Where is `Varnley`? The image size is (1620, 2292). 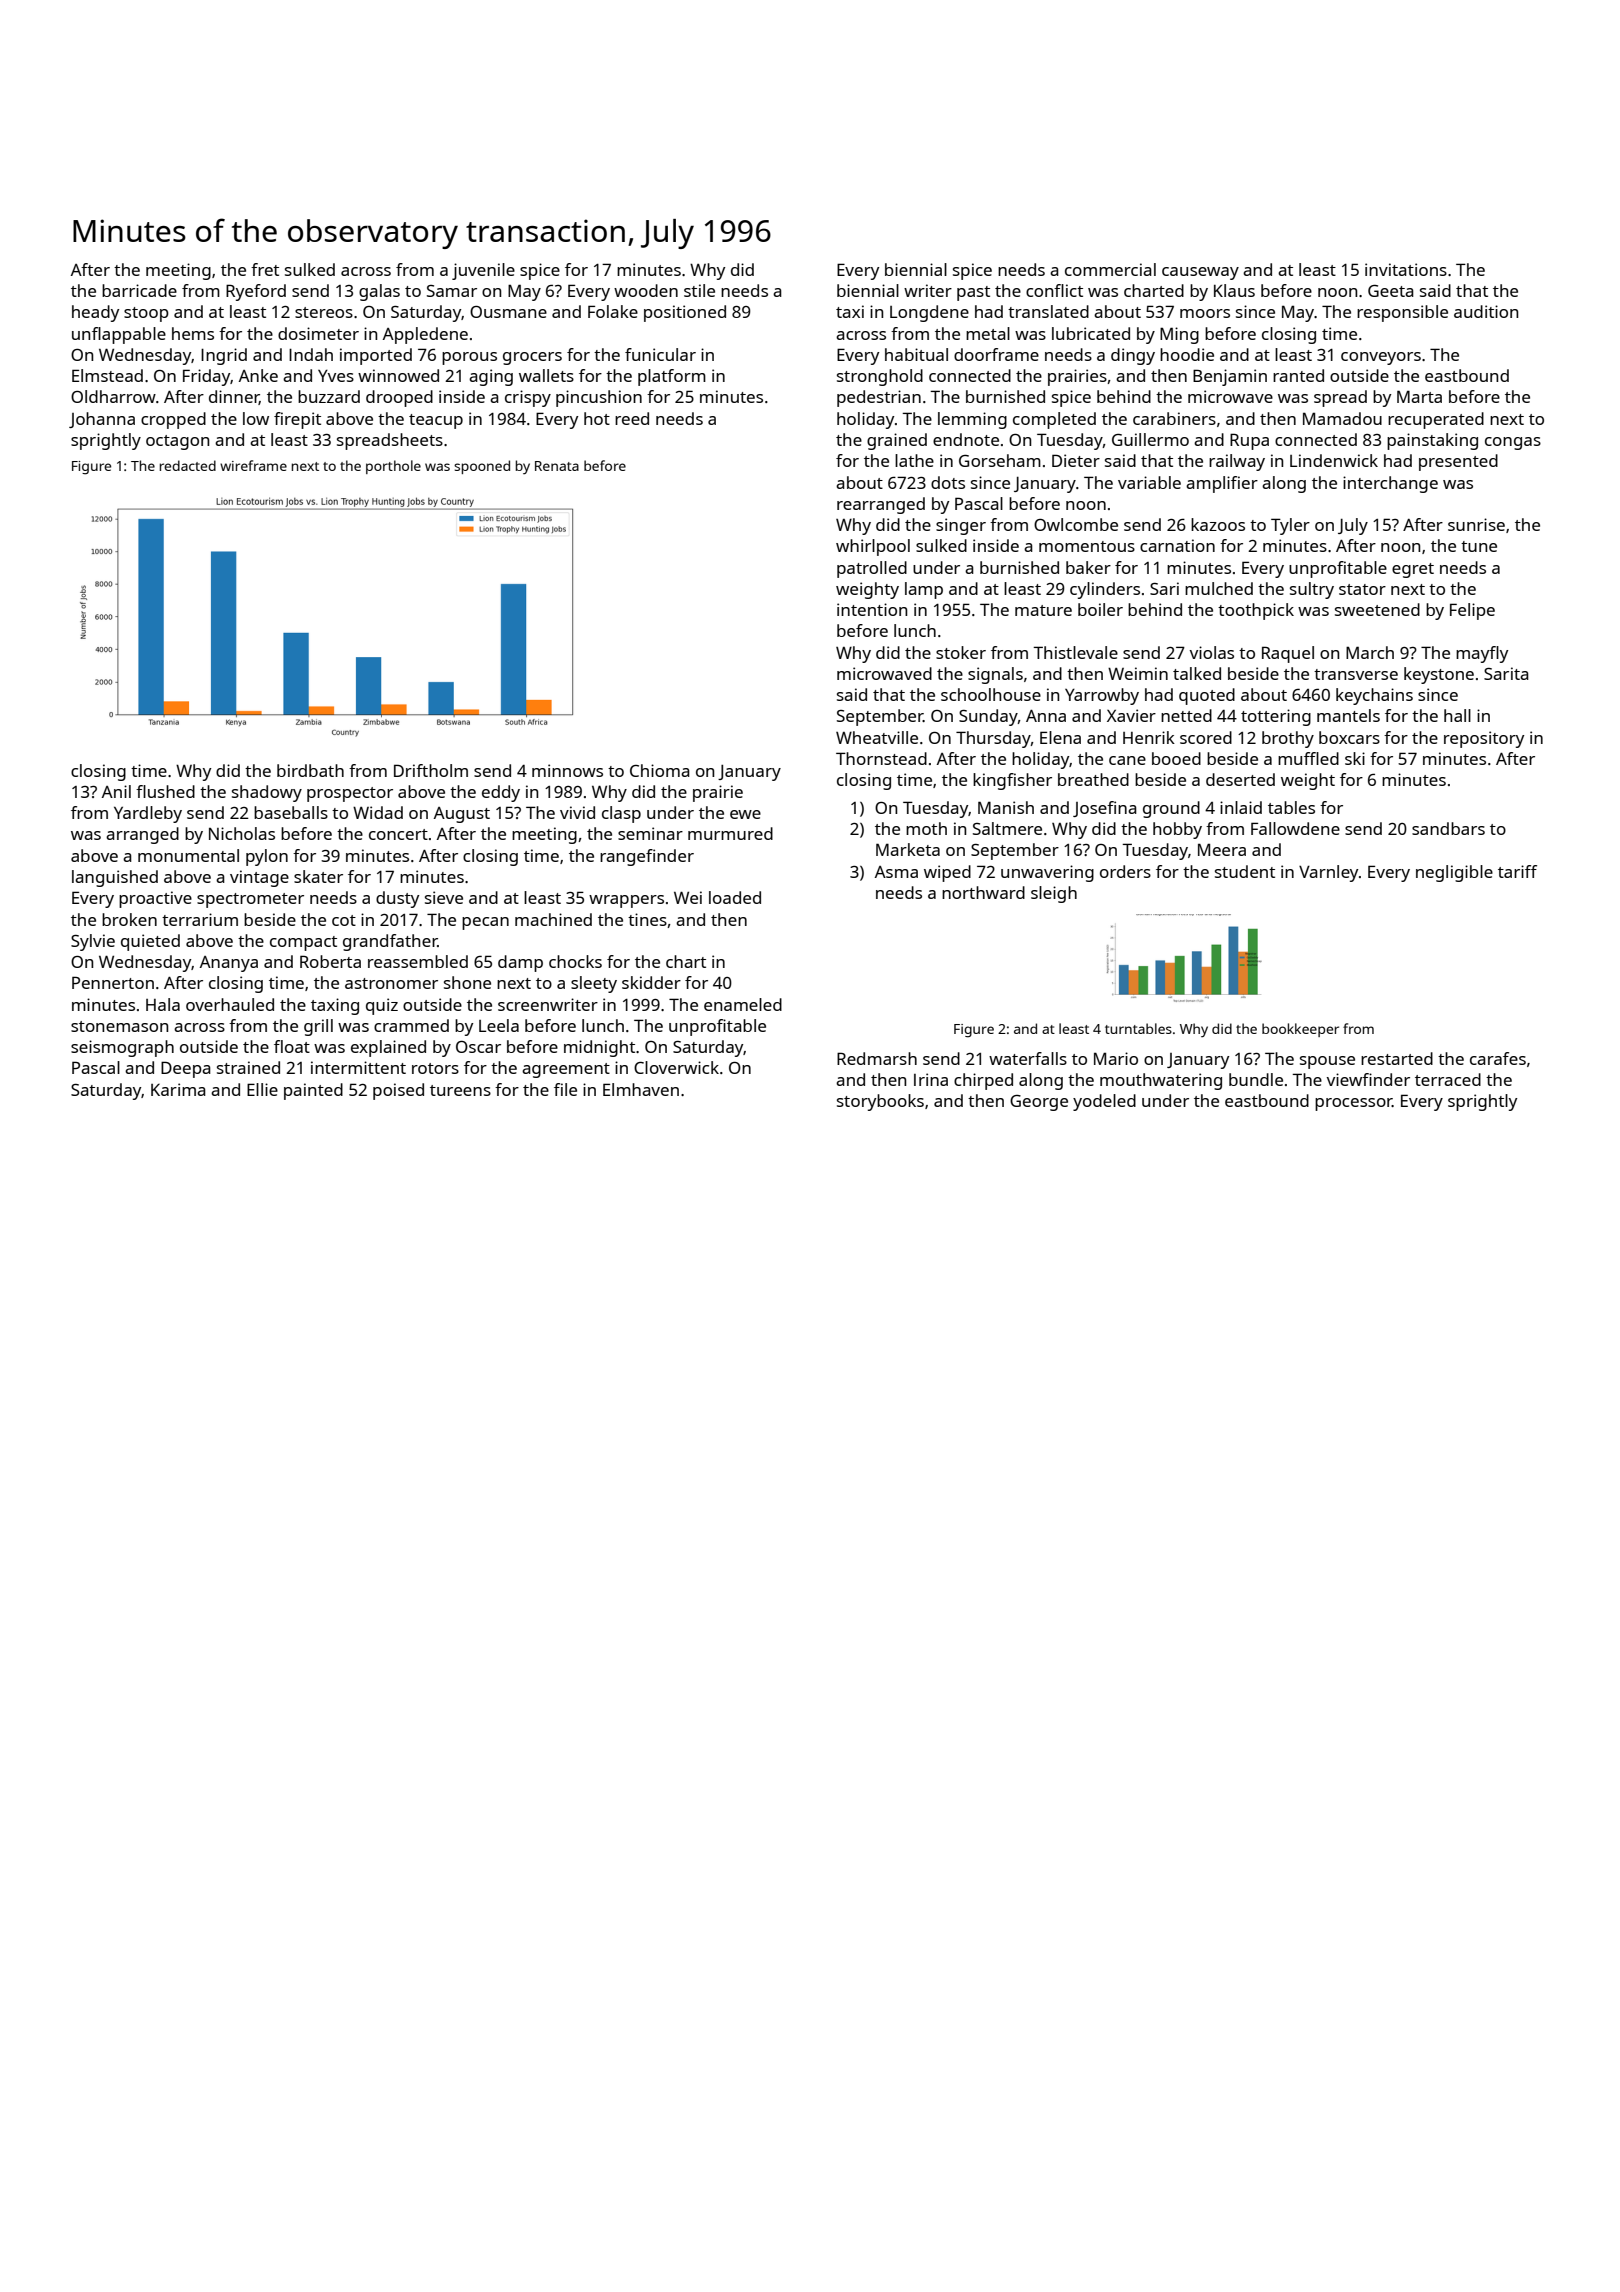 Varnley is located at coordinates (1328, 873).
